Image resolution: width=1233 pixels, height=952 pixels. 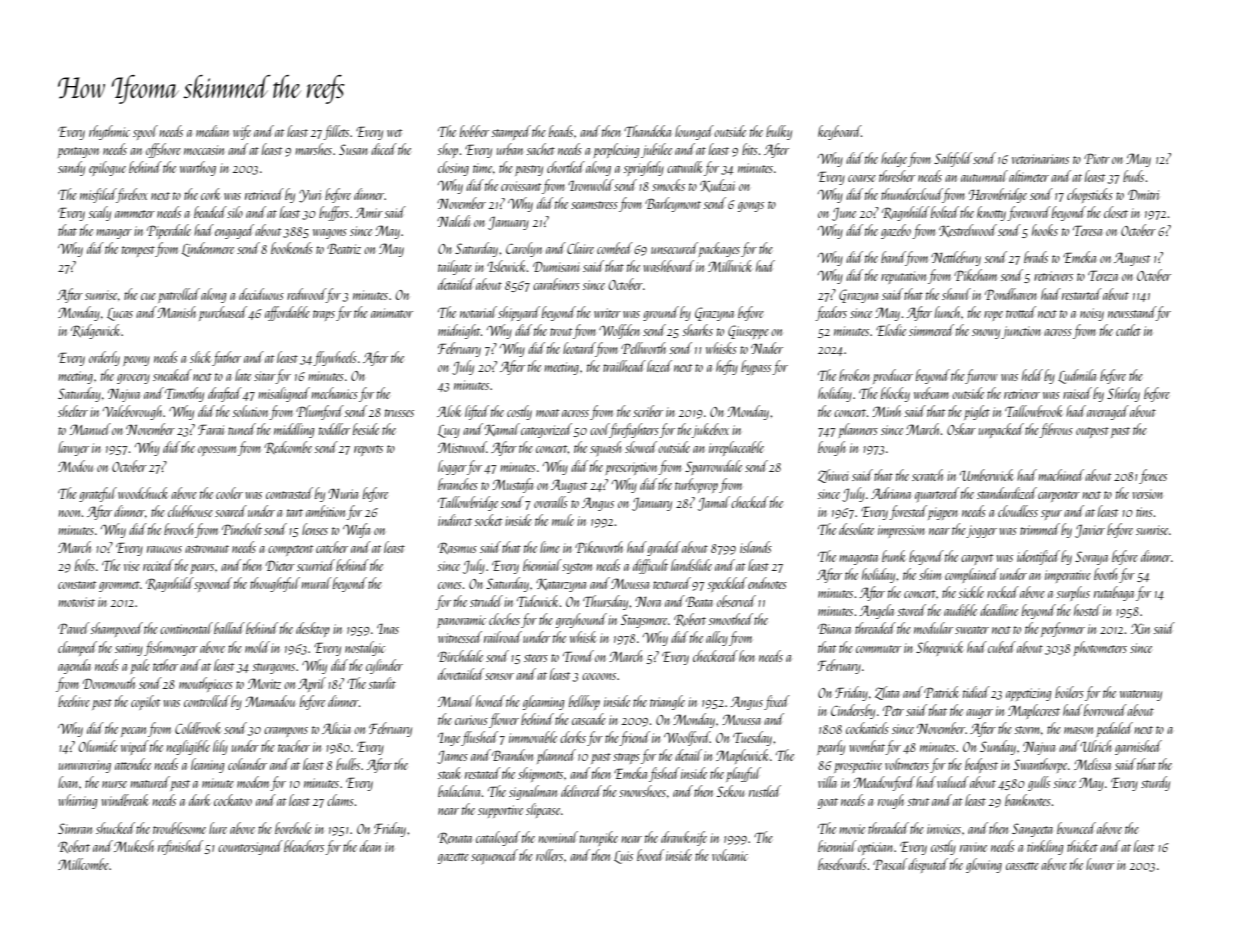 I want to click on disputed, so click(x=928, y=865).
